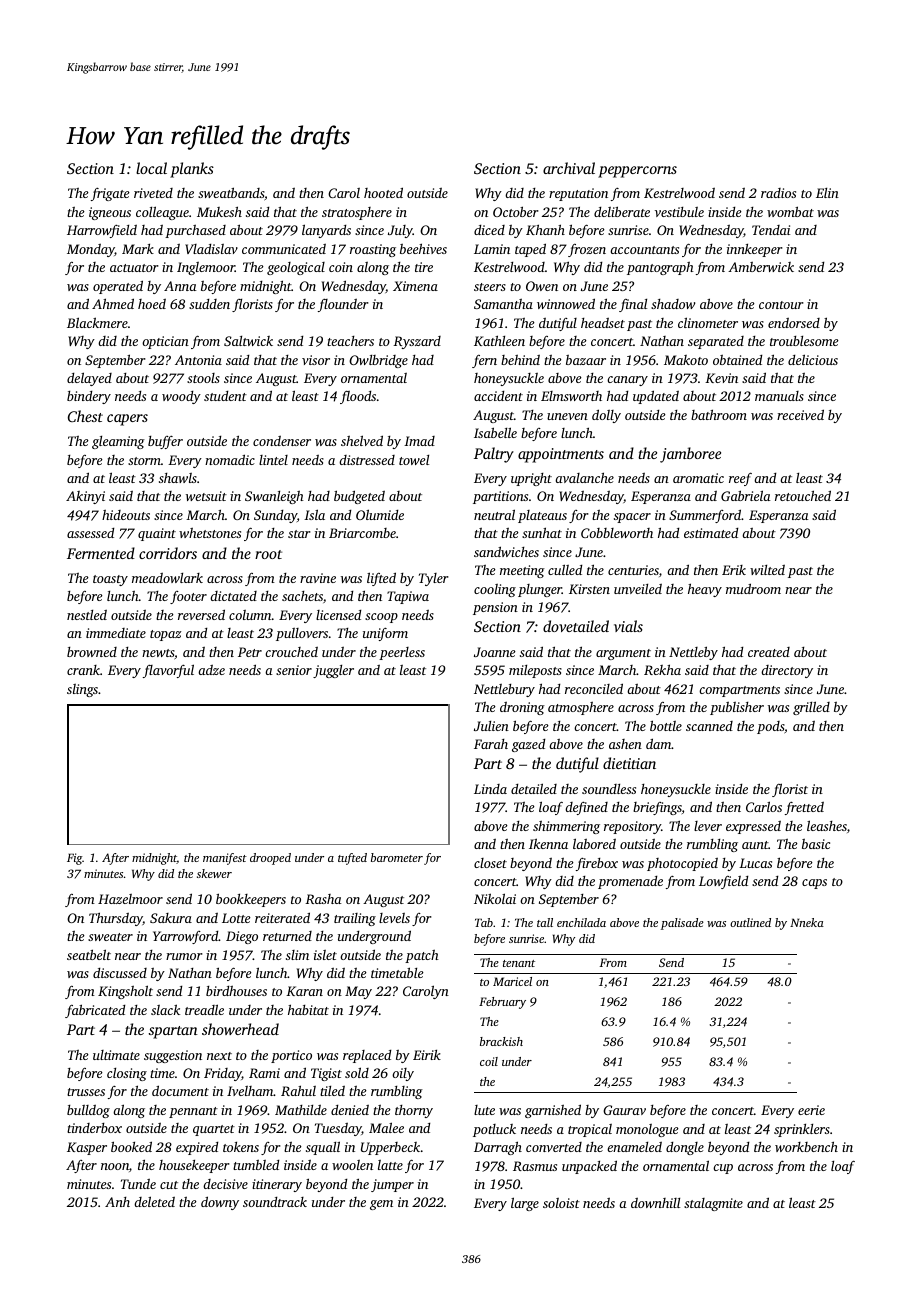 The width and height of the screenshot is (924, 1308). Describe the element at coordinates (383, 192) in the screenshot. I see `hooted` at that location.
